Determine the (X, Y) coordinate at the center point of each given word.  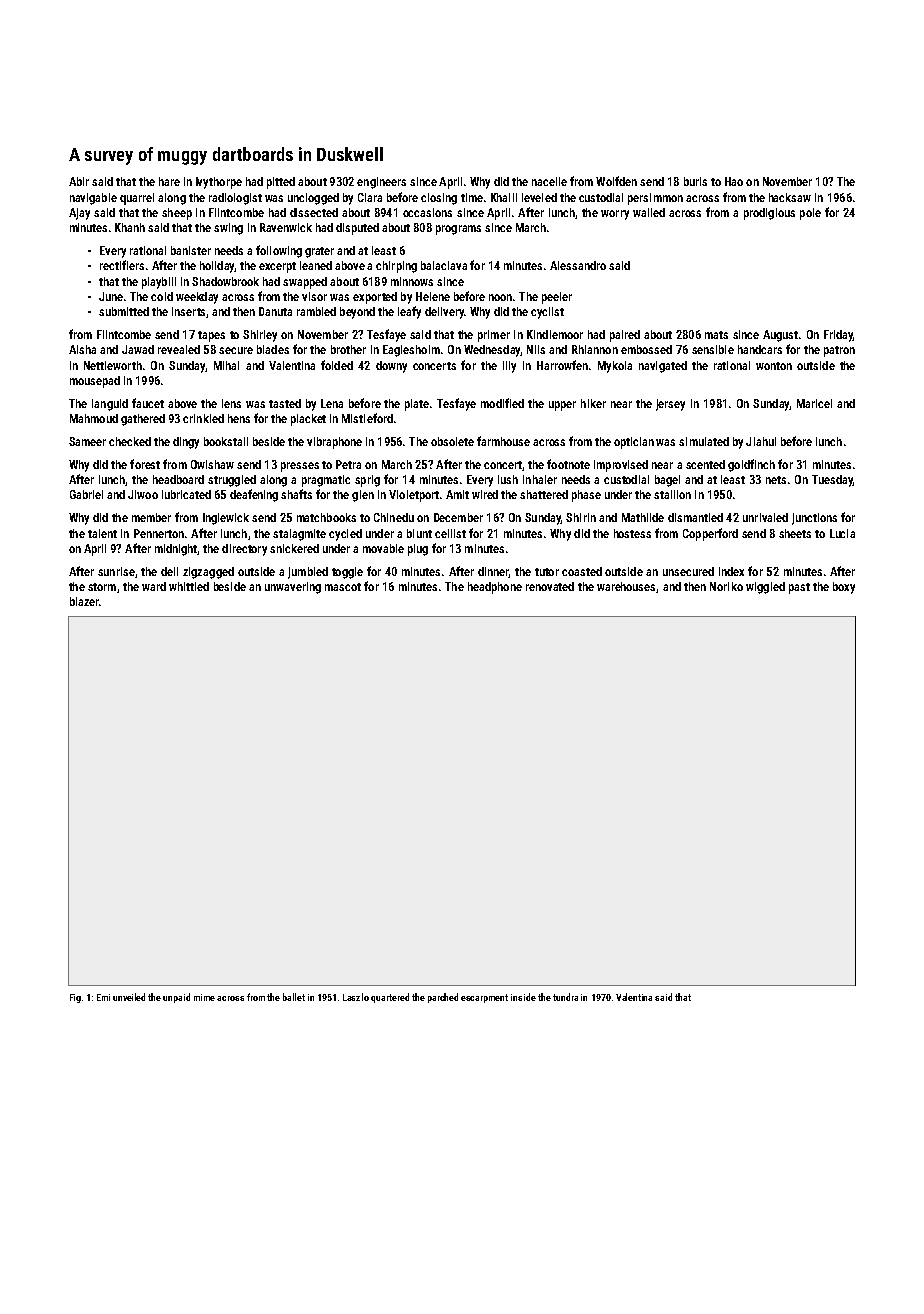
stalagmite (299, 535)
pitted (281, 183)
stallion (672, 494)
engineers (381, 183)
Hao (734, 181)
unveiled (129, 997)
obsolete (452, 441)
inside (523, 997)
